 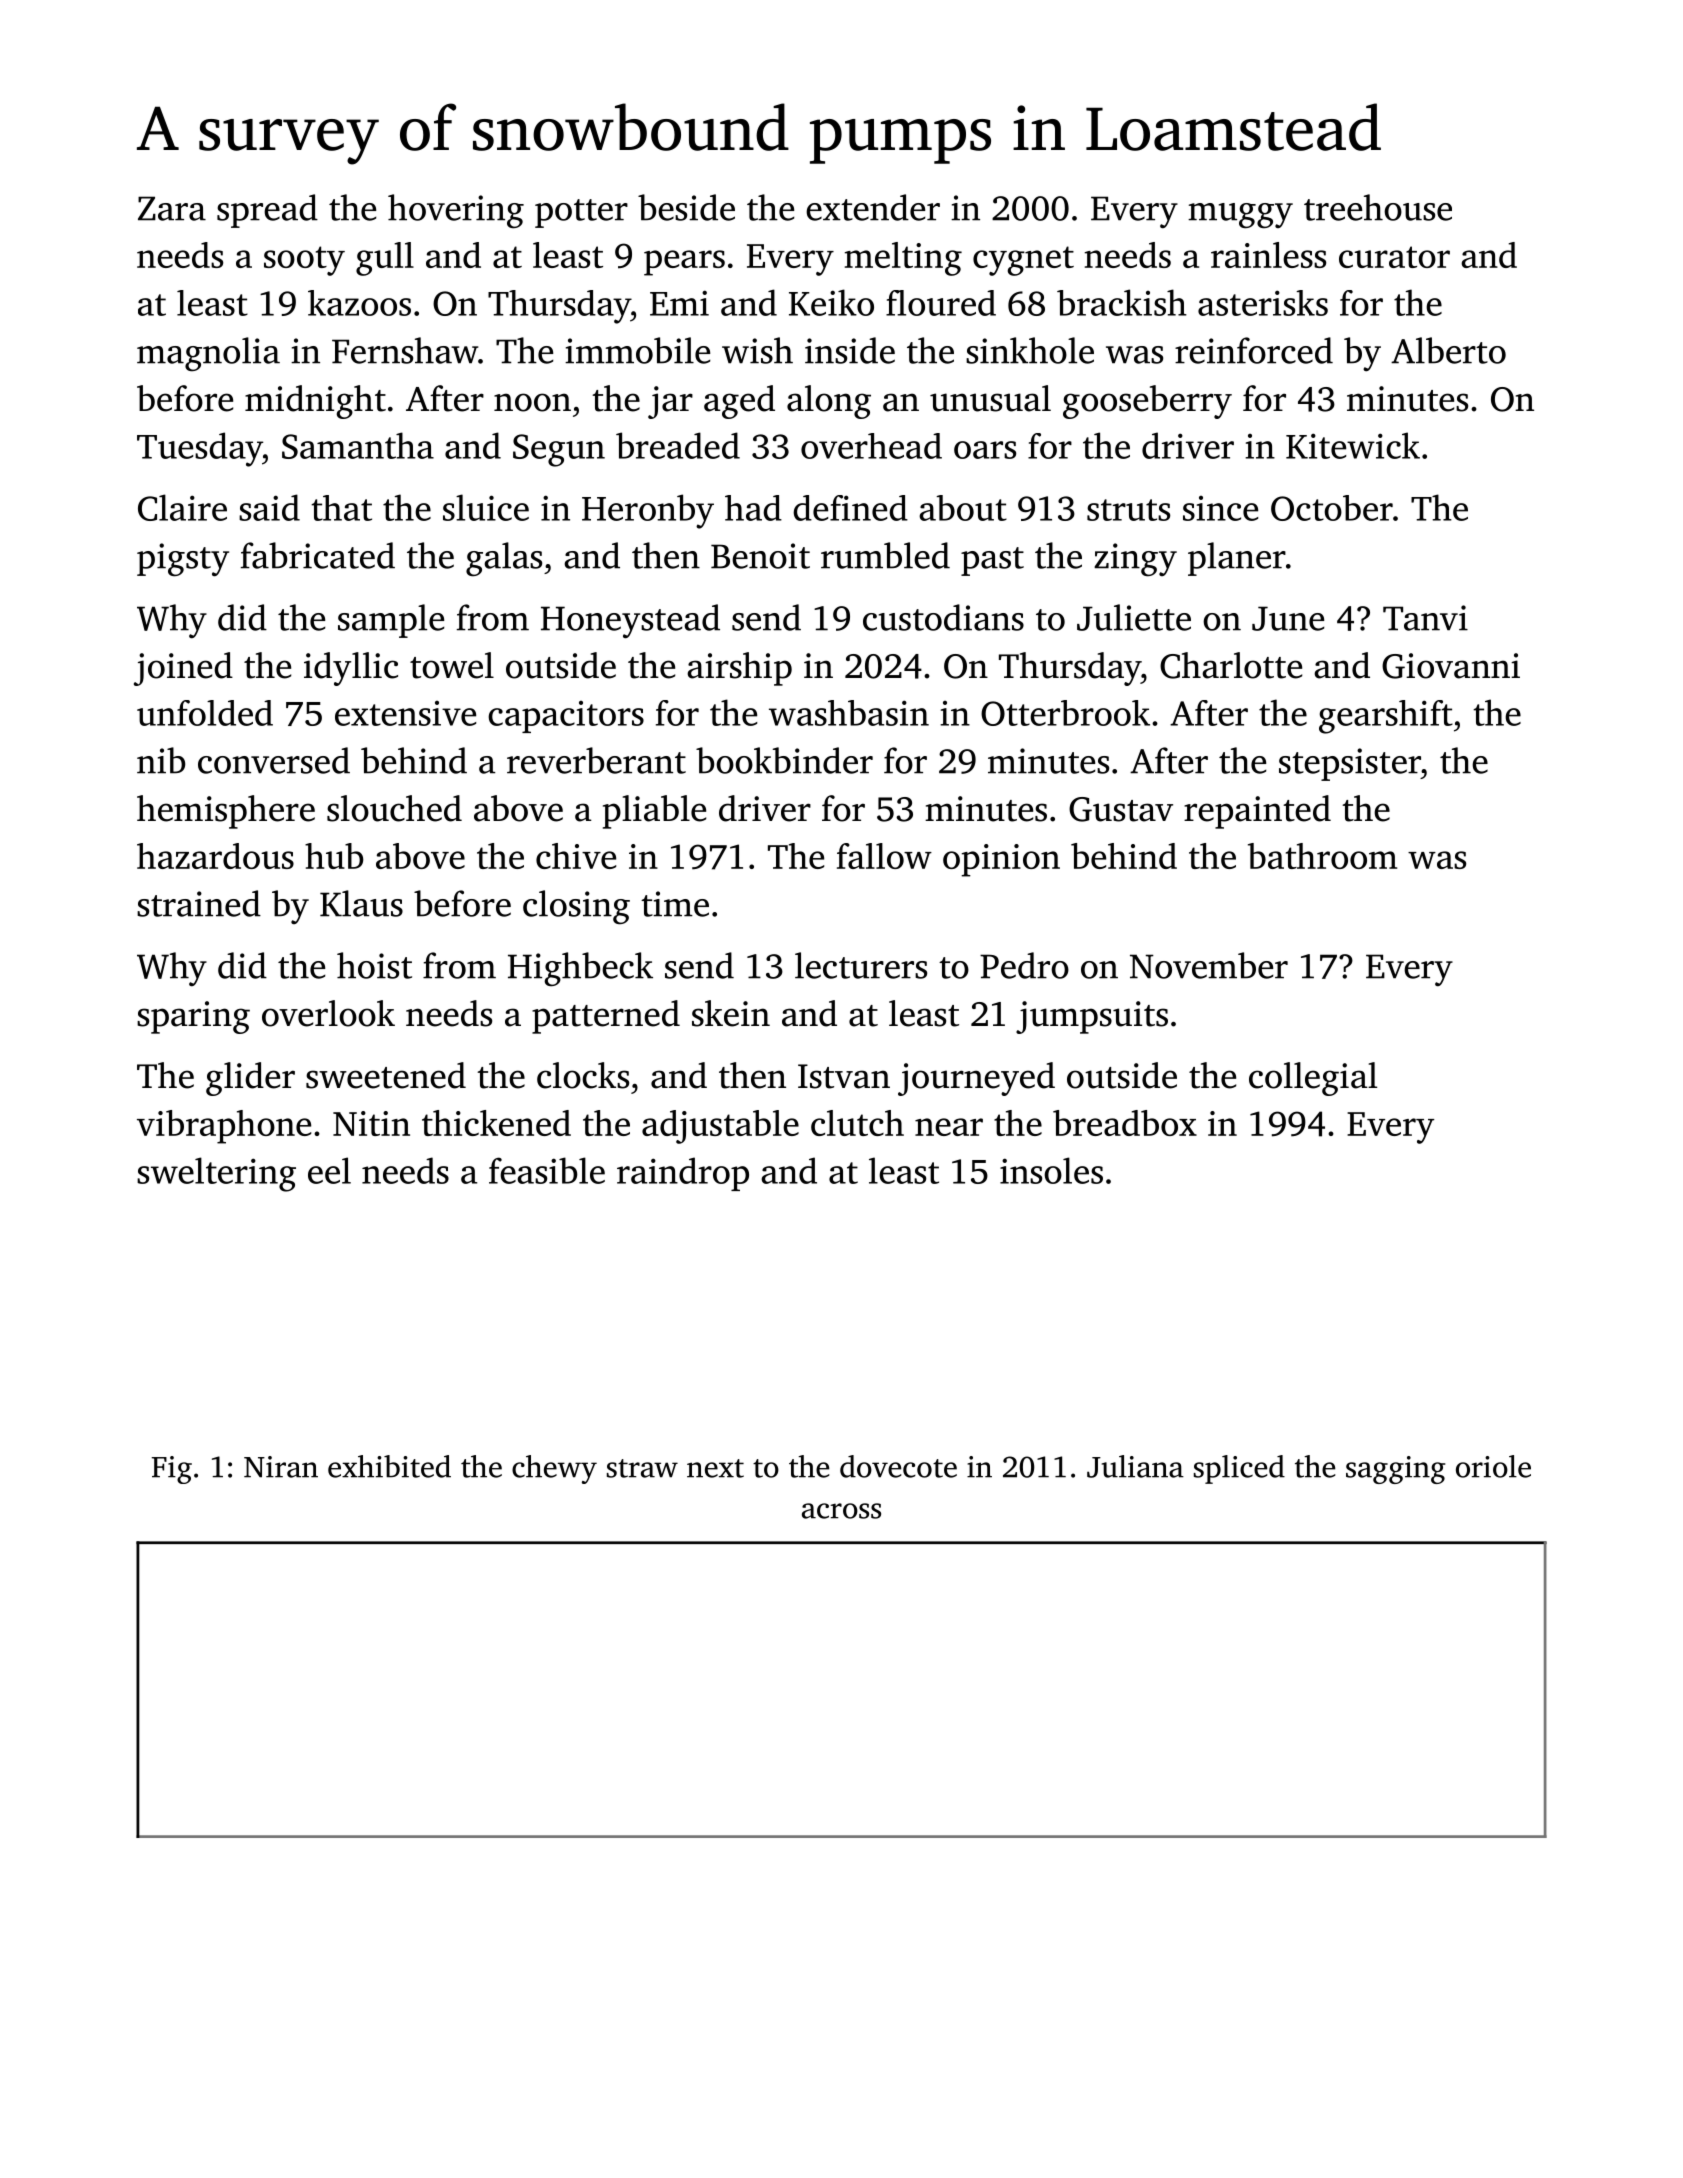 What do you see at coordinates (1322, 856) in the screenshot?
I see `bathroom` at bounding box center [1322, 856].
